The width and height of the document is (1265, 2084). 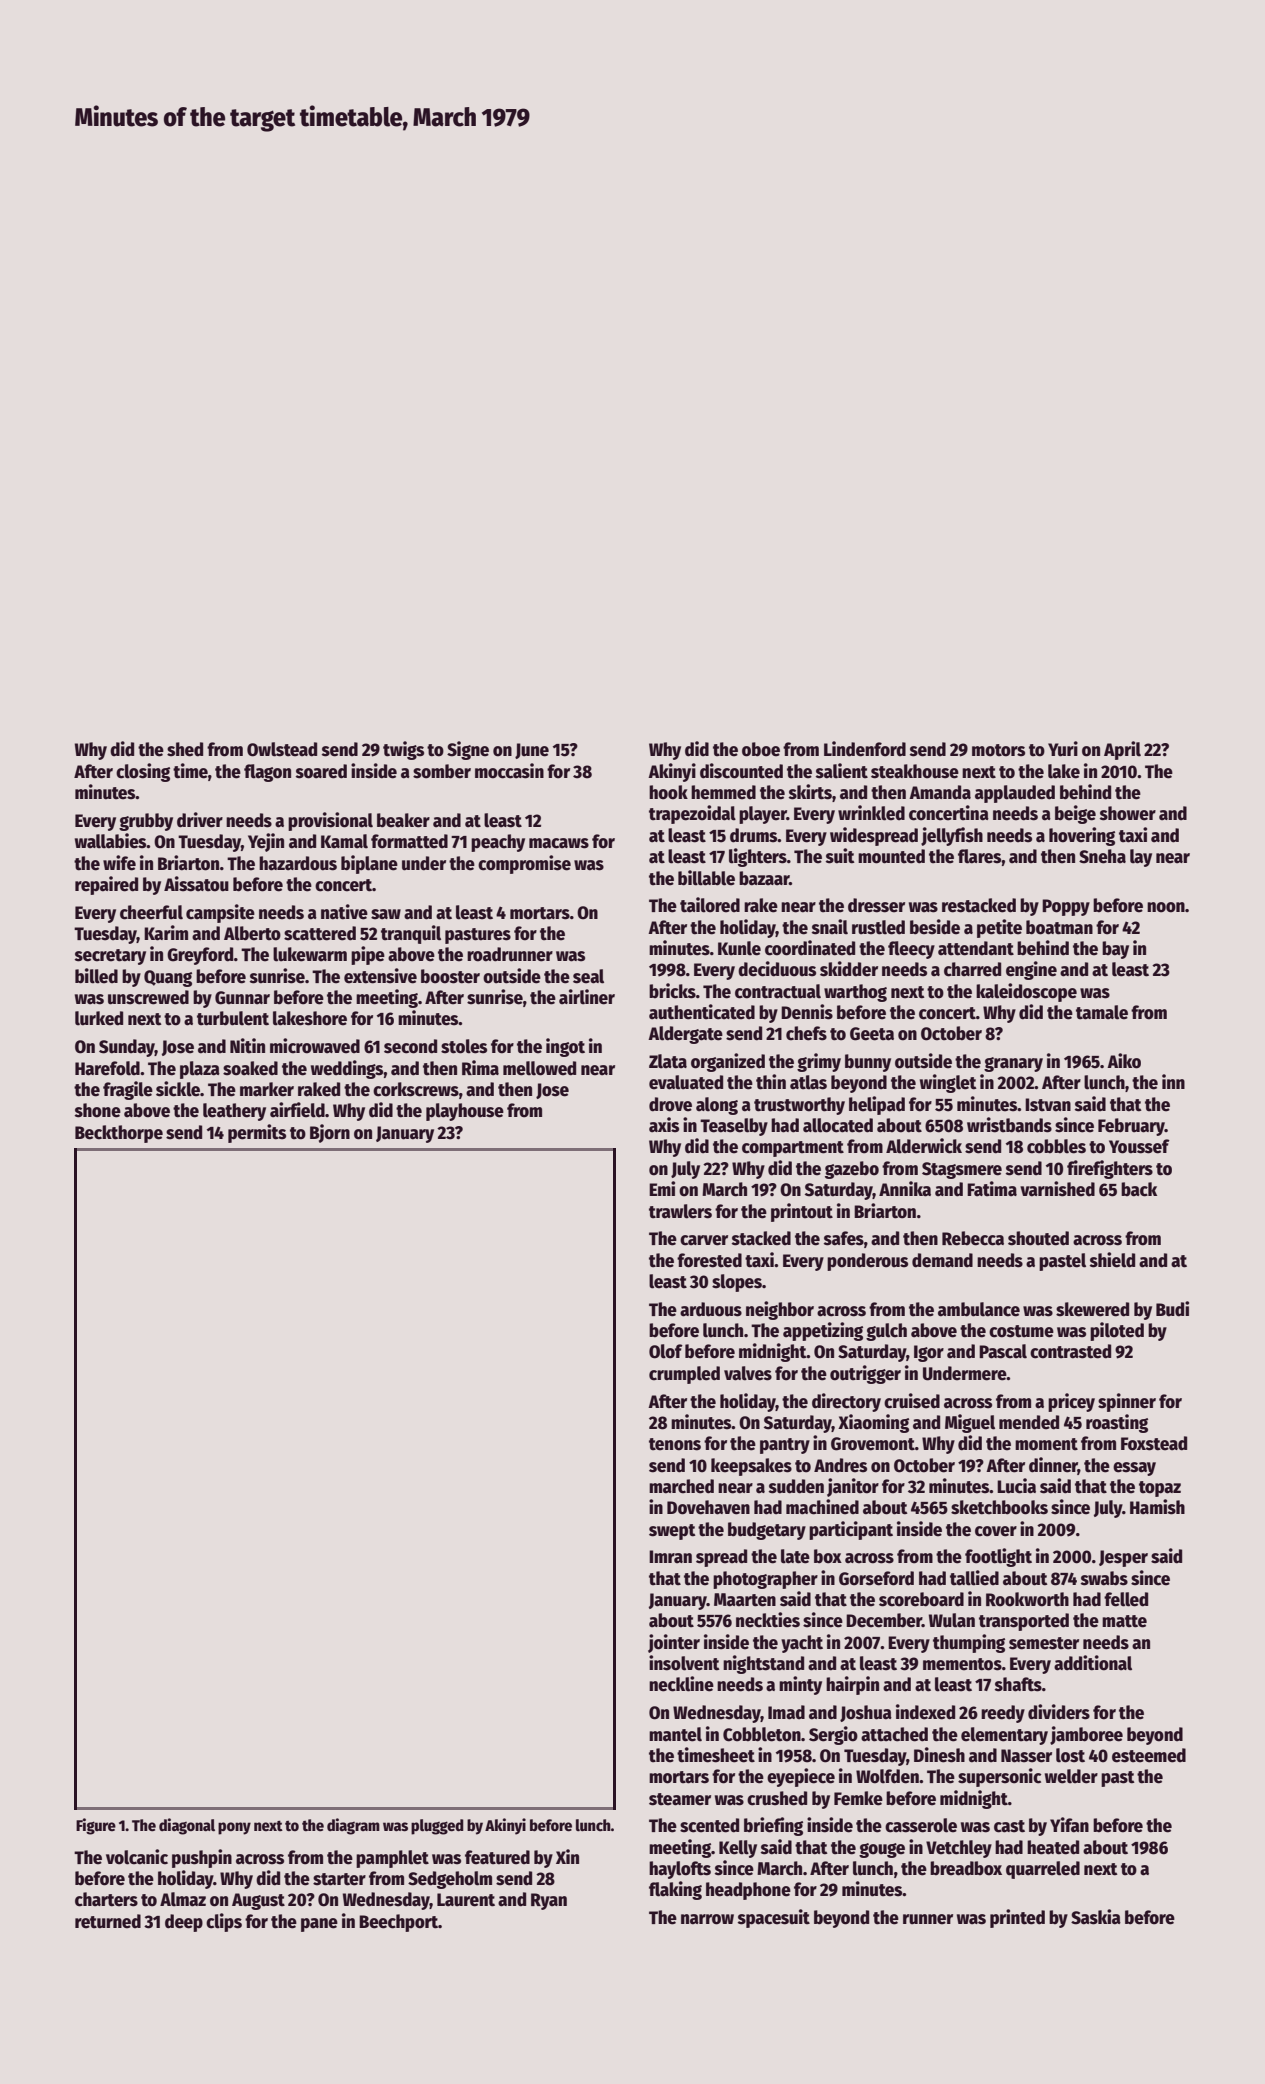 I want to click on Foxstead, so click(x=1154, y=1443).
